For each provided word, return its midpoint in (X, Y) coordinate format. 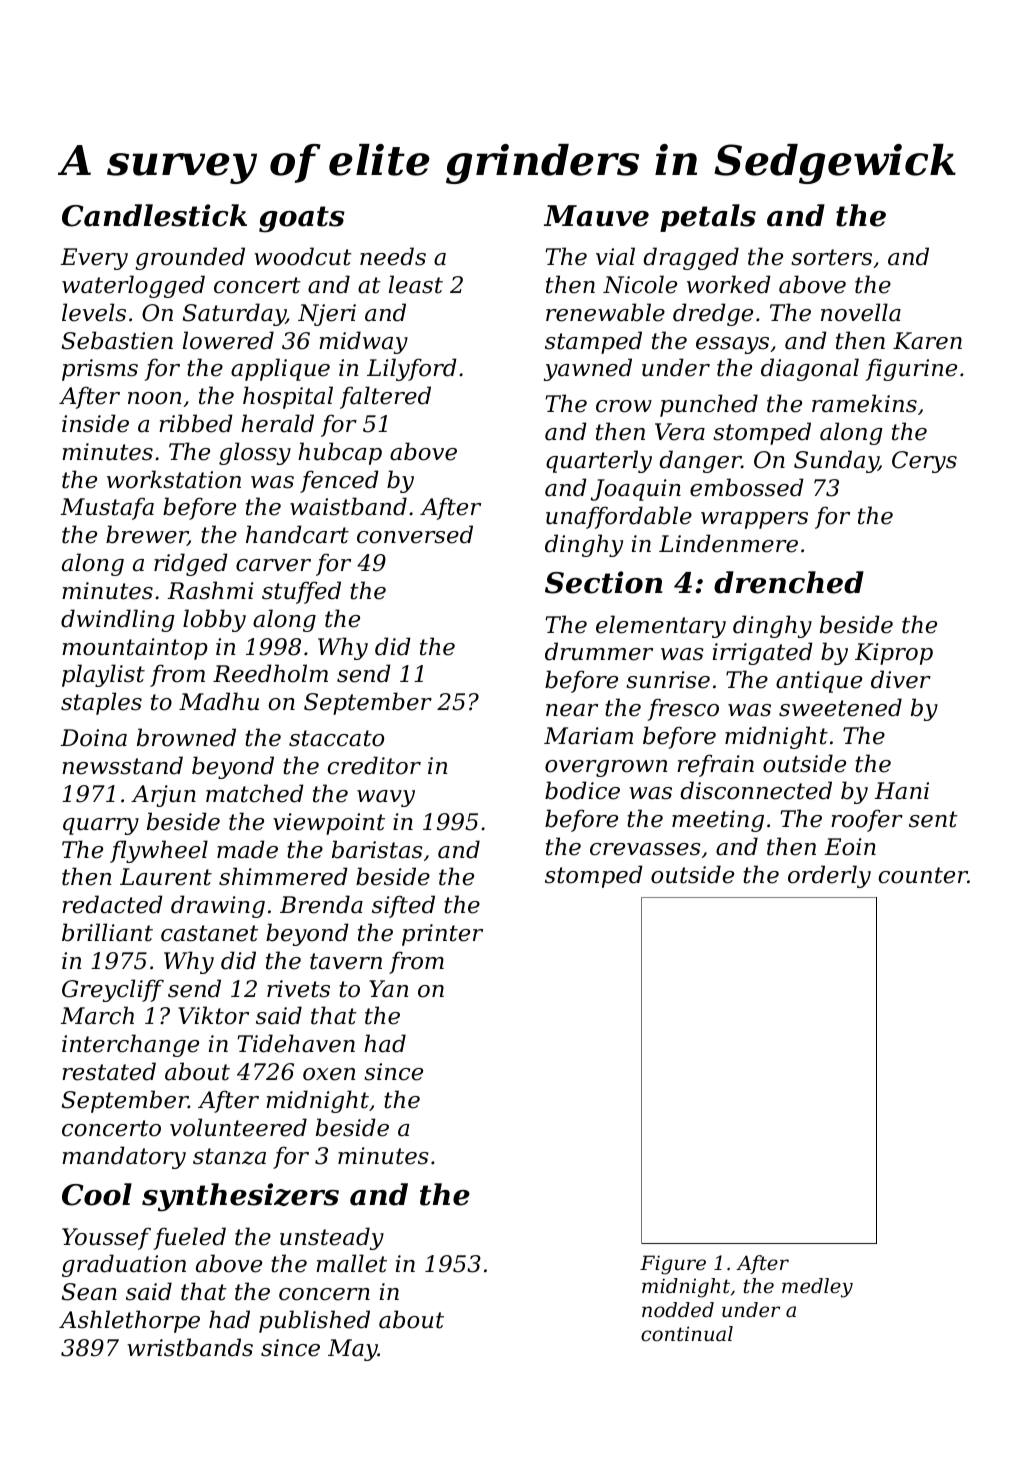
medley (817, 1288)
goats (302, 219)
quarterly (599, 461)
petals (708, 218)
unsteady (332, 1238)
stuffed (301, 592)
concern (324, 1294)
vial (615, 256)
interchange (130, 1045)
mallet (351, 1263)
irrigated (763, 653)
